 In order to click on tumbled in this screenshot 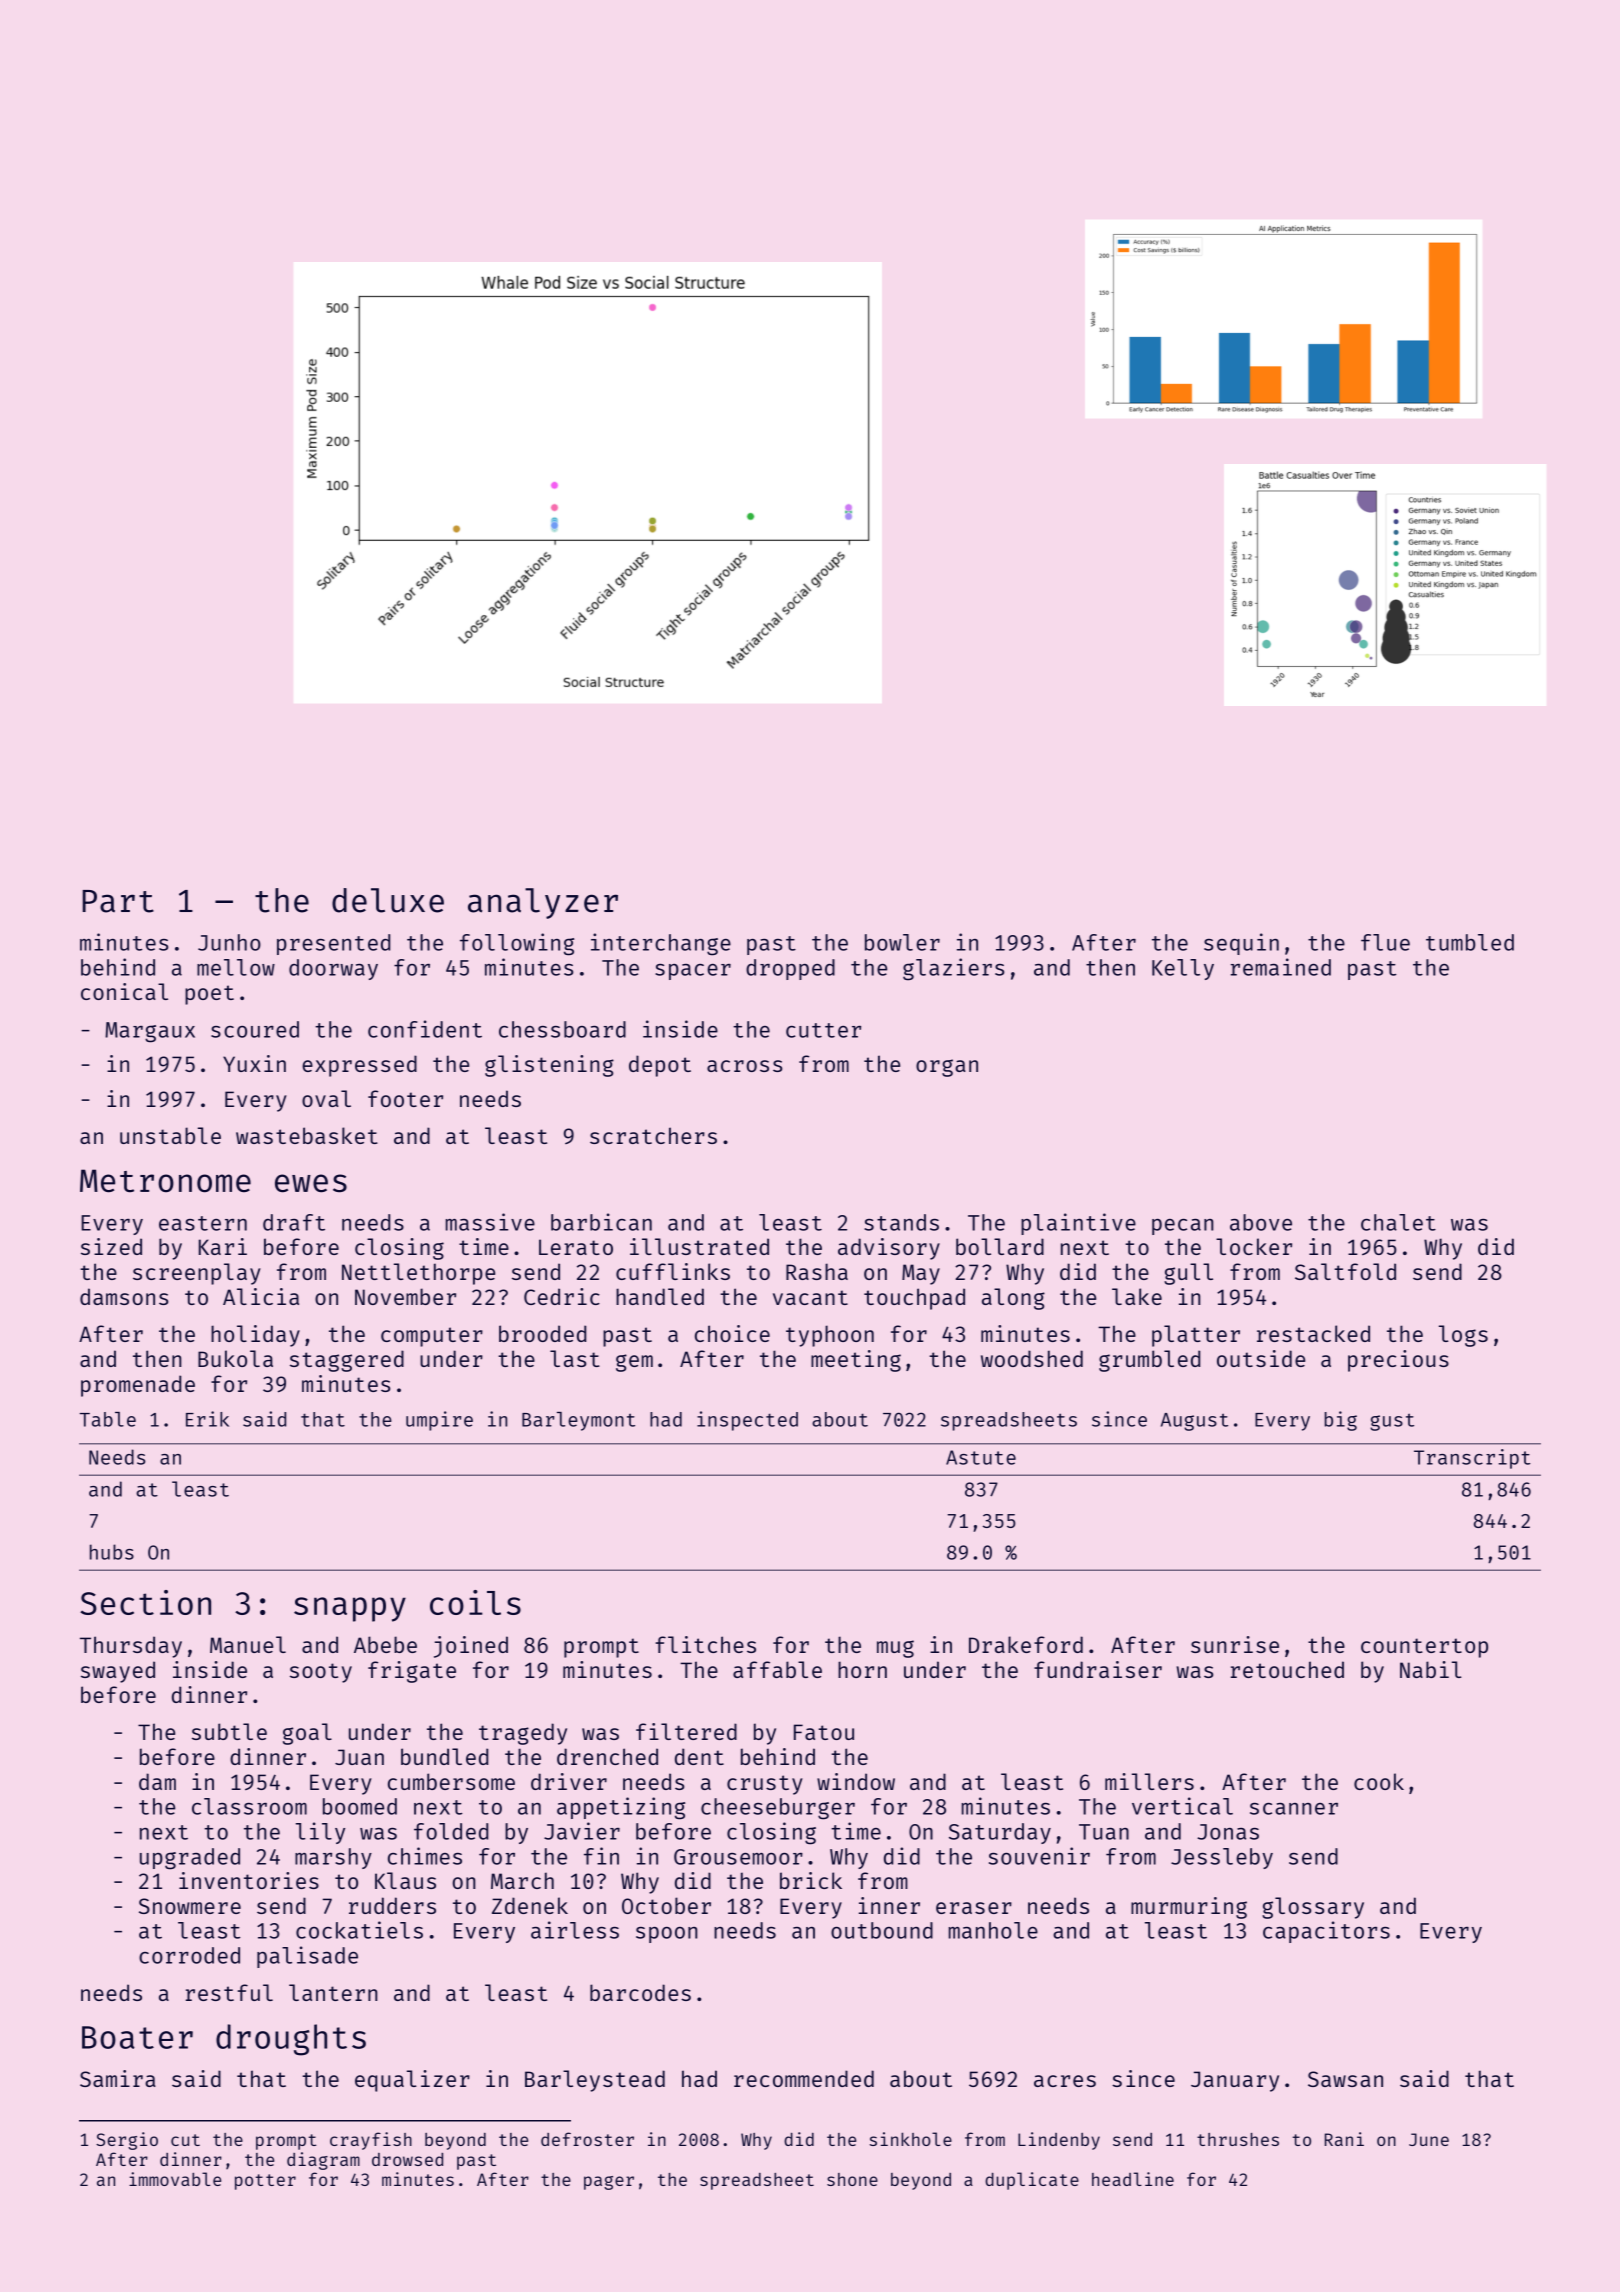, I will do `click(1470, 942)`.
